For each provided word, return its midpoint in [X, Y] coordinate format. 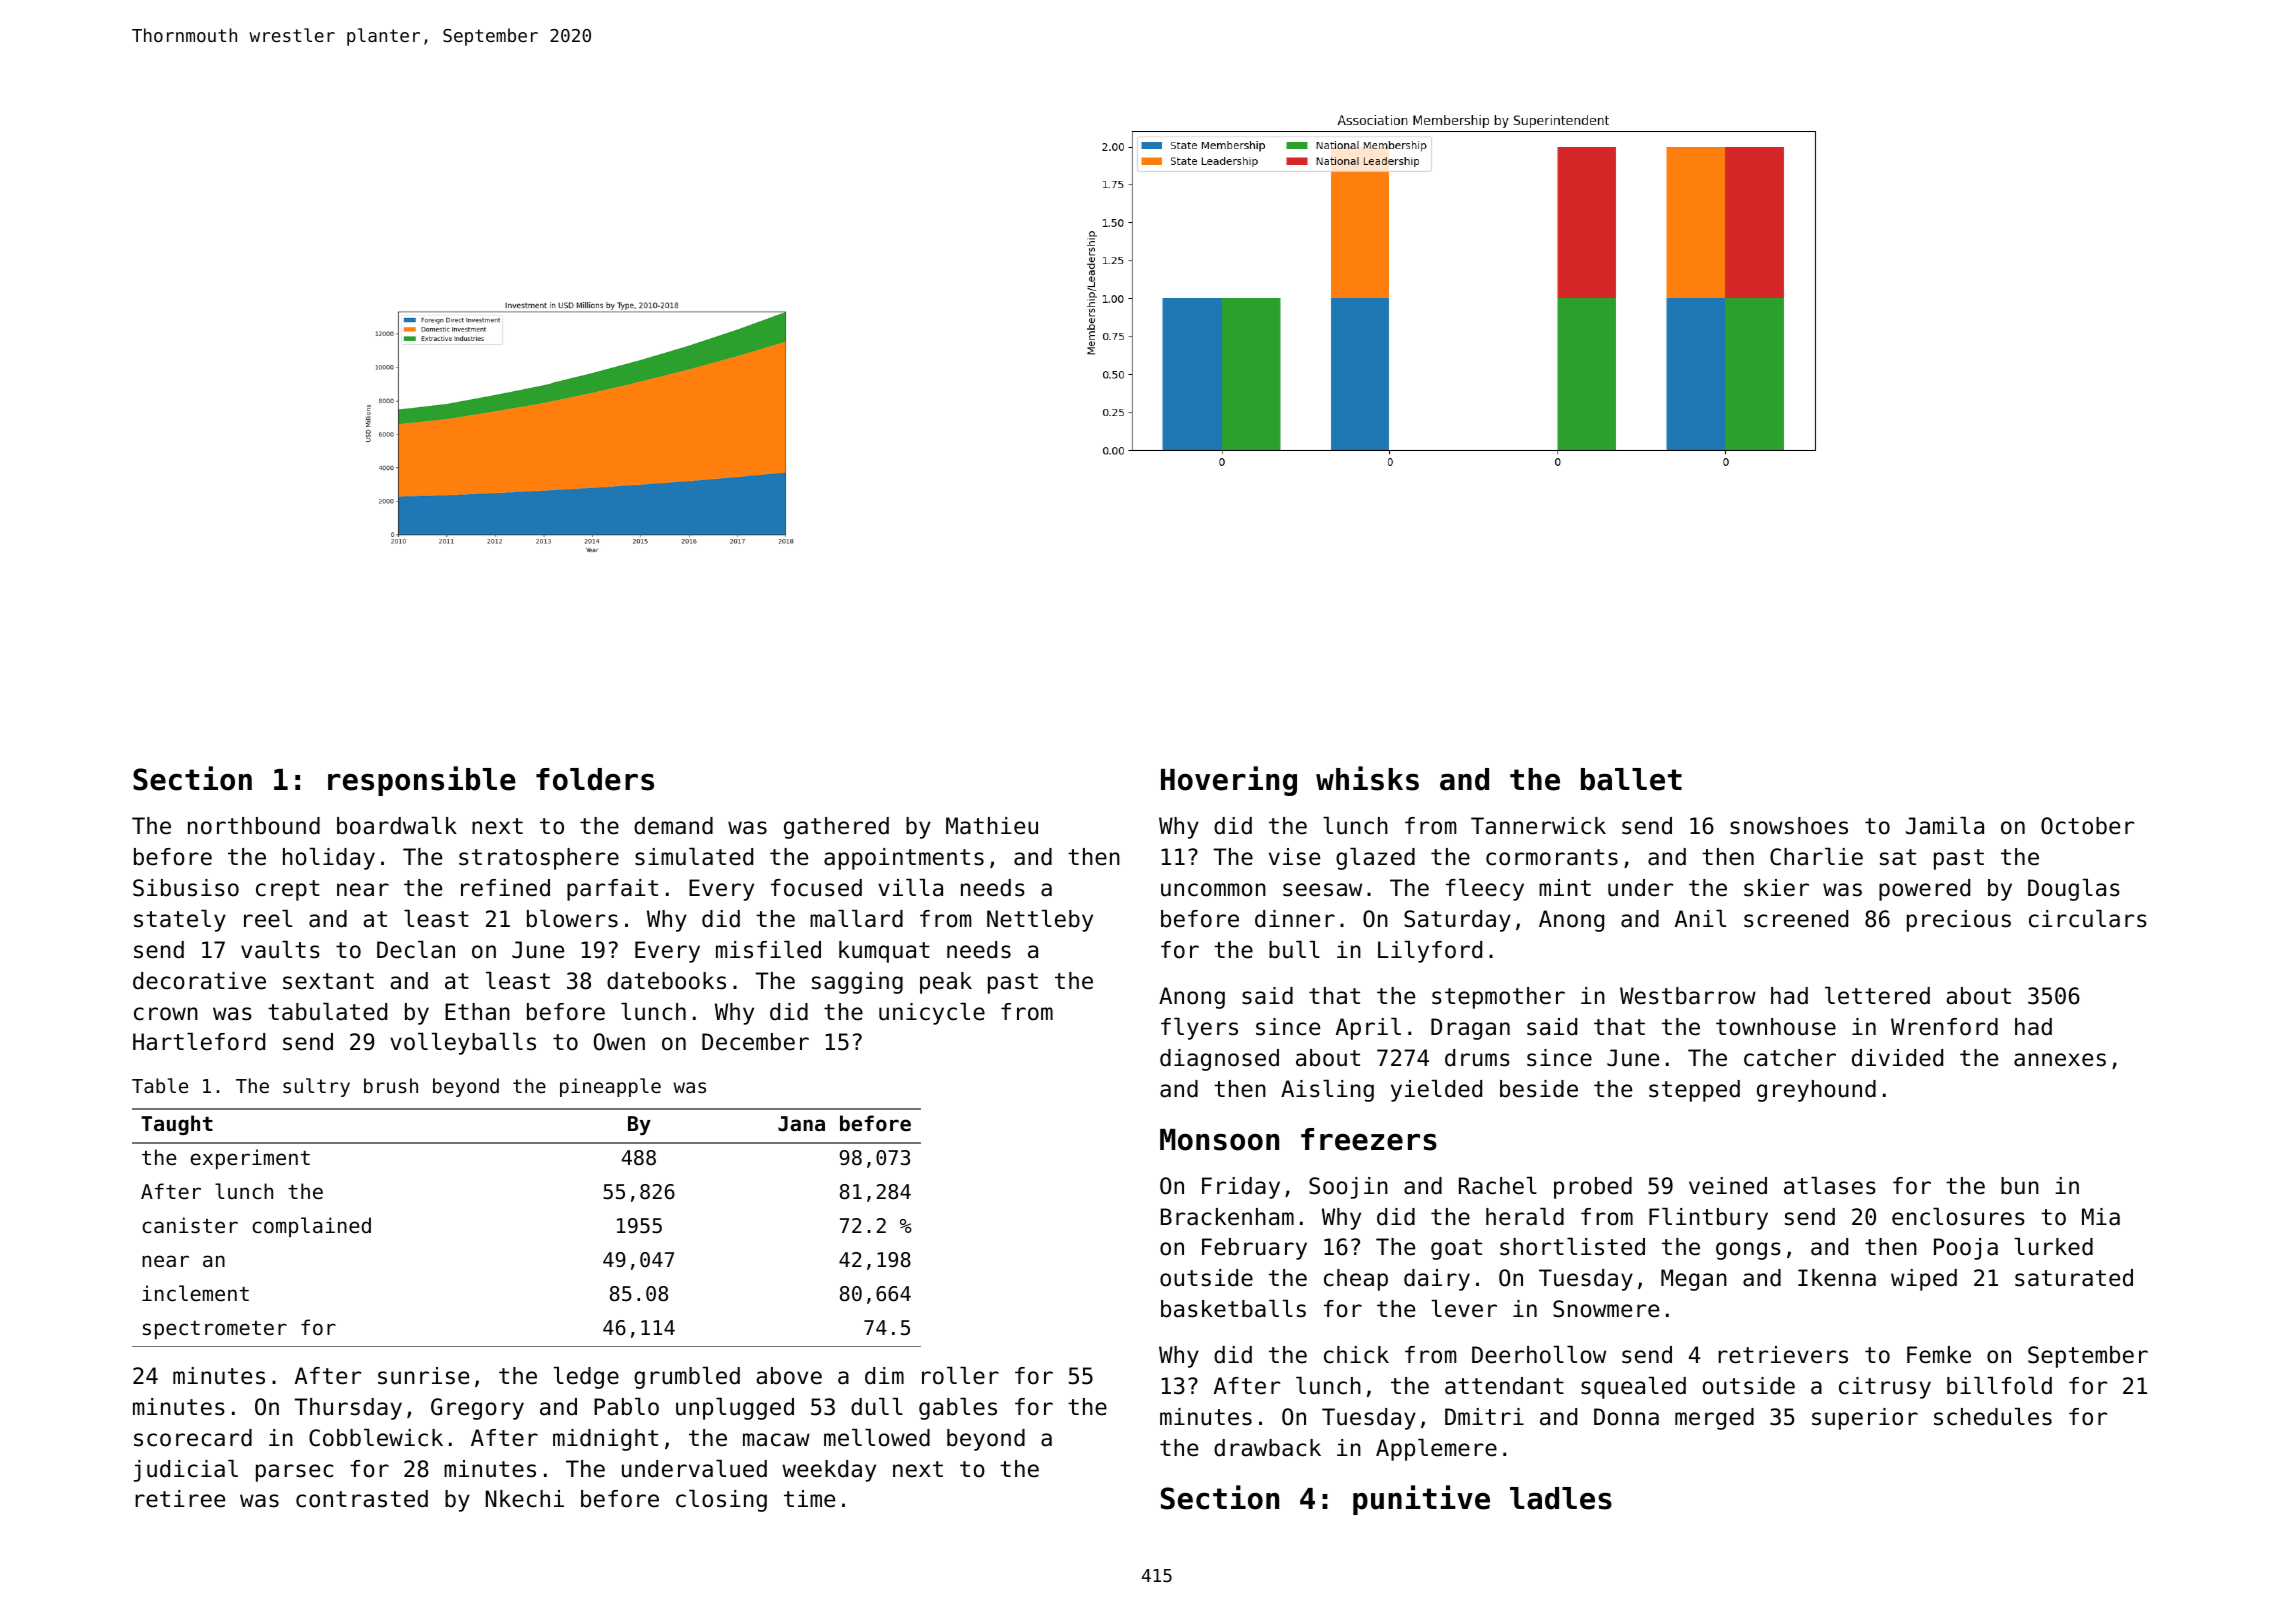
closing [721, 1501]
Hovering [1229, 781]
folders [595, 779]
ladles [1561, 1498]
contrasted [362, 1499]
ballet [1631, 779]
